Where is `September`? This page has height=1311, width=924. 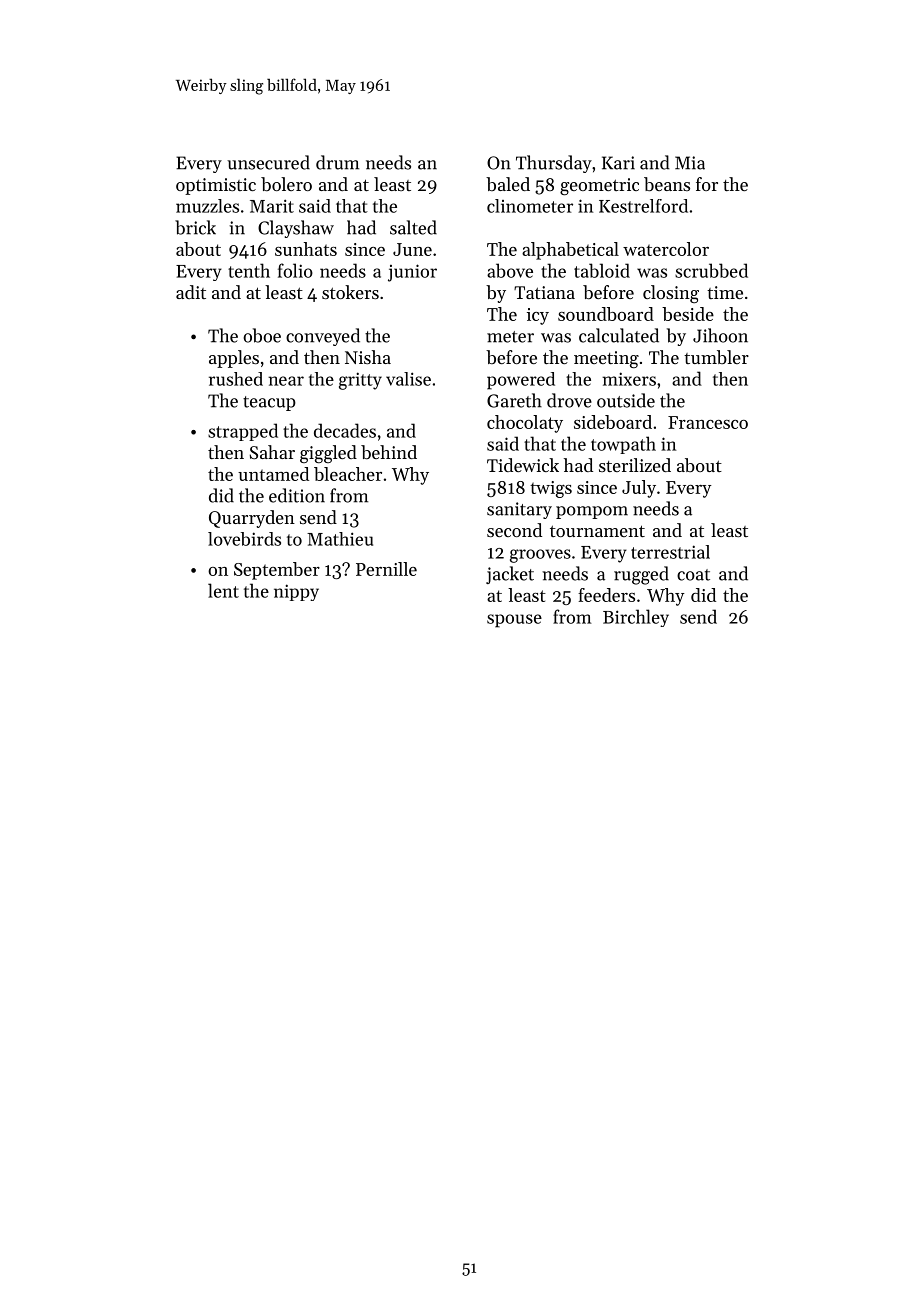
September is located at coordinates (277, 571).
